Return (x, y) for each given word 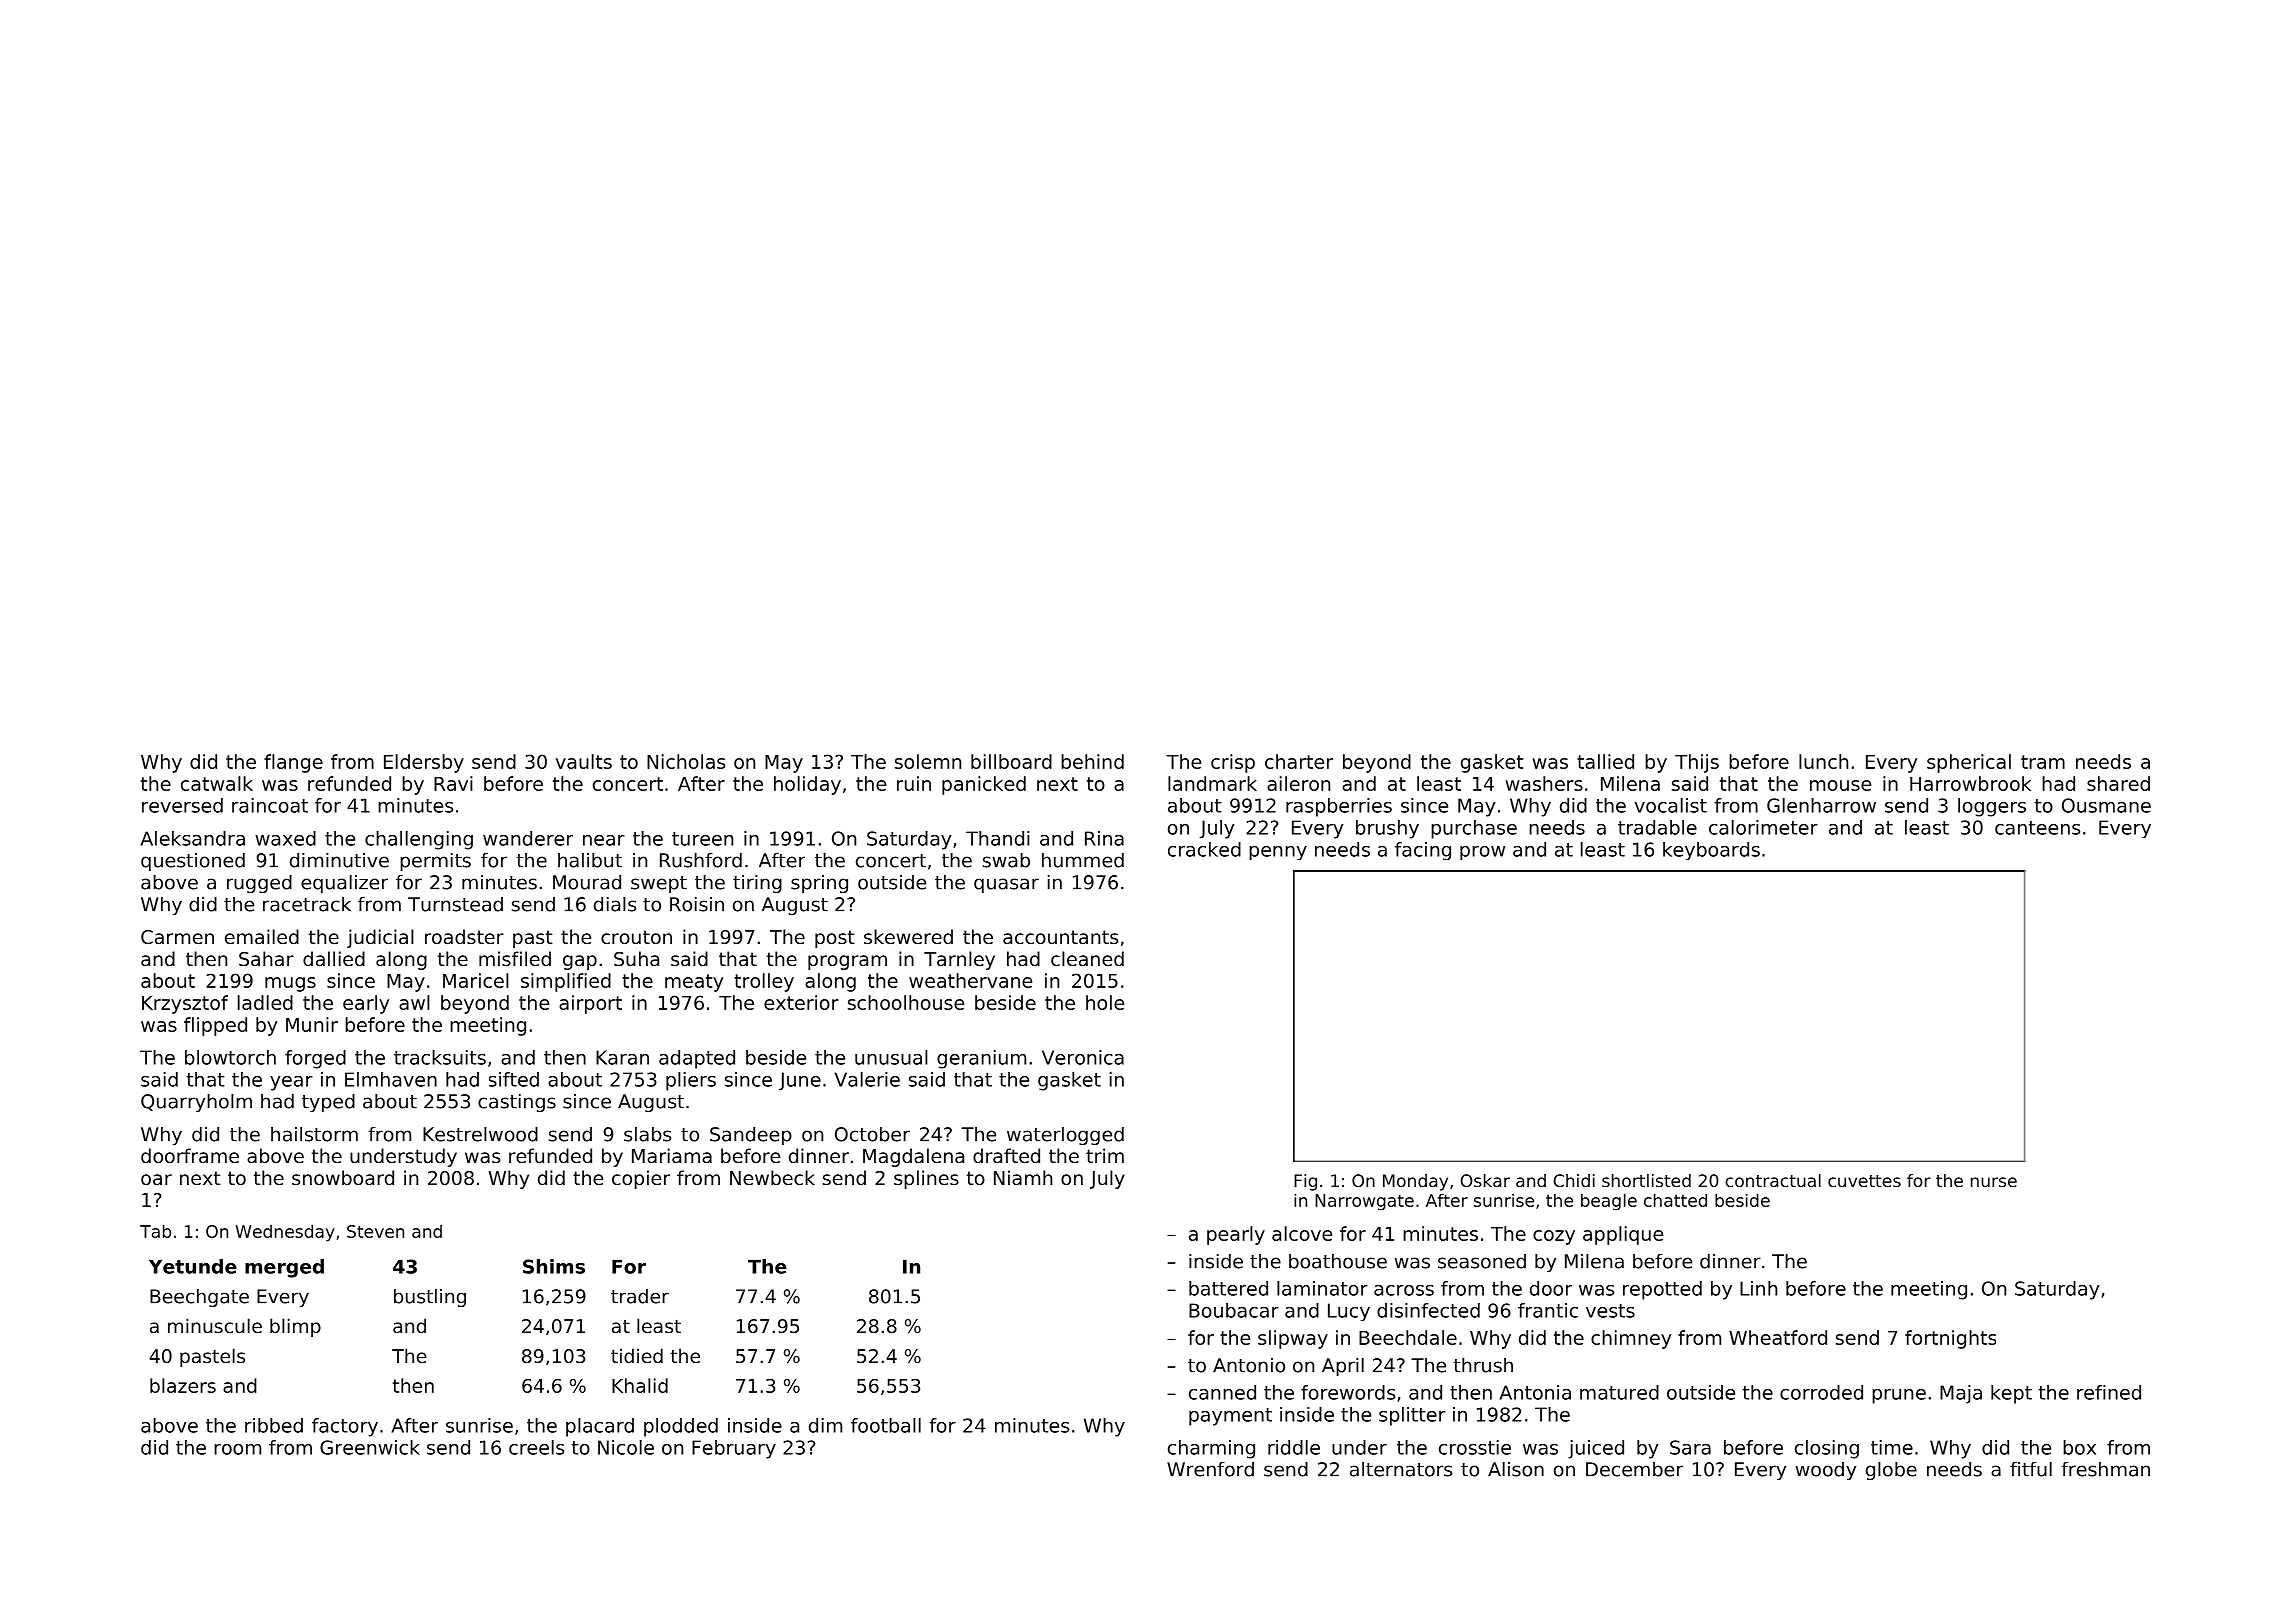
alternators (1401, 1469)
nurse (1994, 1182)
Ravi (453, 783)
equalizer (344, 884)
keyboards (1711, 851)
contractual (1773, 1180)
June (800, 1081)
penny (1278, 853)
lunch (1823, 761)
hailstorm (314, 1134)
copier (641, 1179)
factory (345, 1427)
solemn (928, 761)
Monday (1415, 1182)
